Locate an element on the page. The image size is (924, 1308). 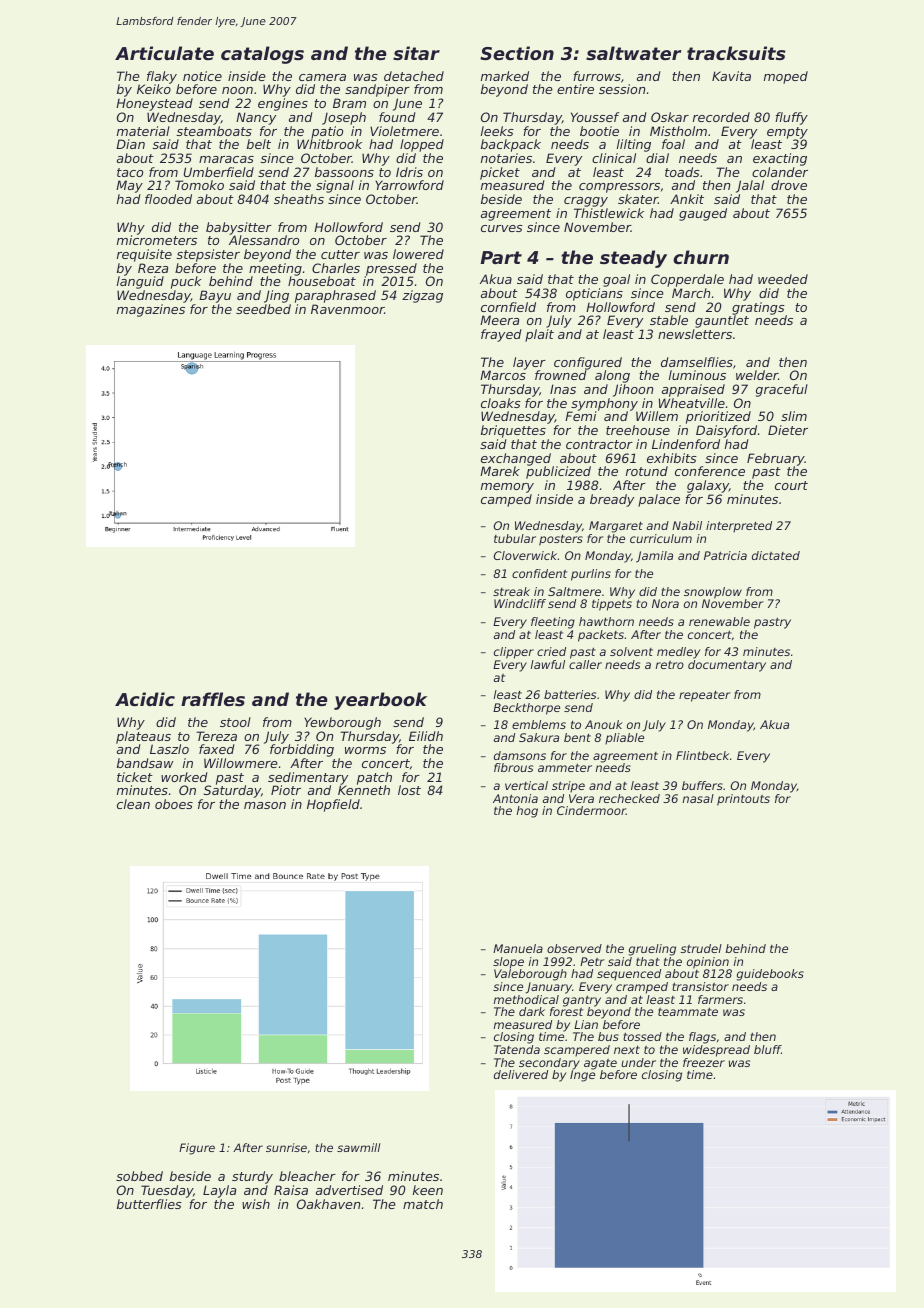
bootie is located at coordinates (599, 131).
